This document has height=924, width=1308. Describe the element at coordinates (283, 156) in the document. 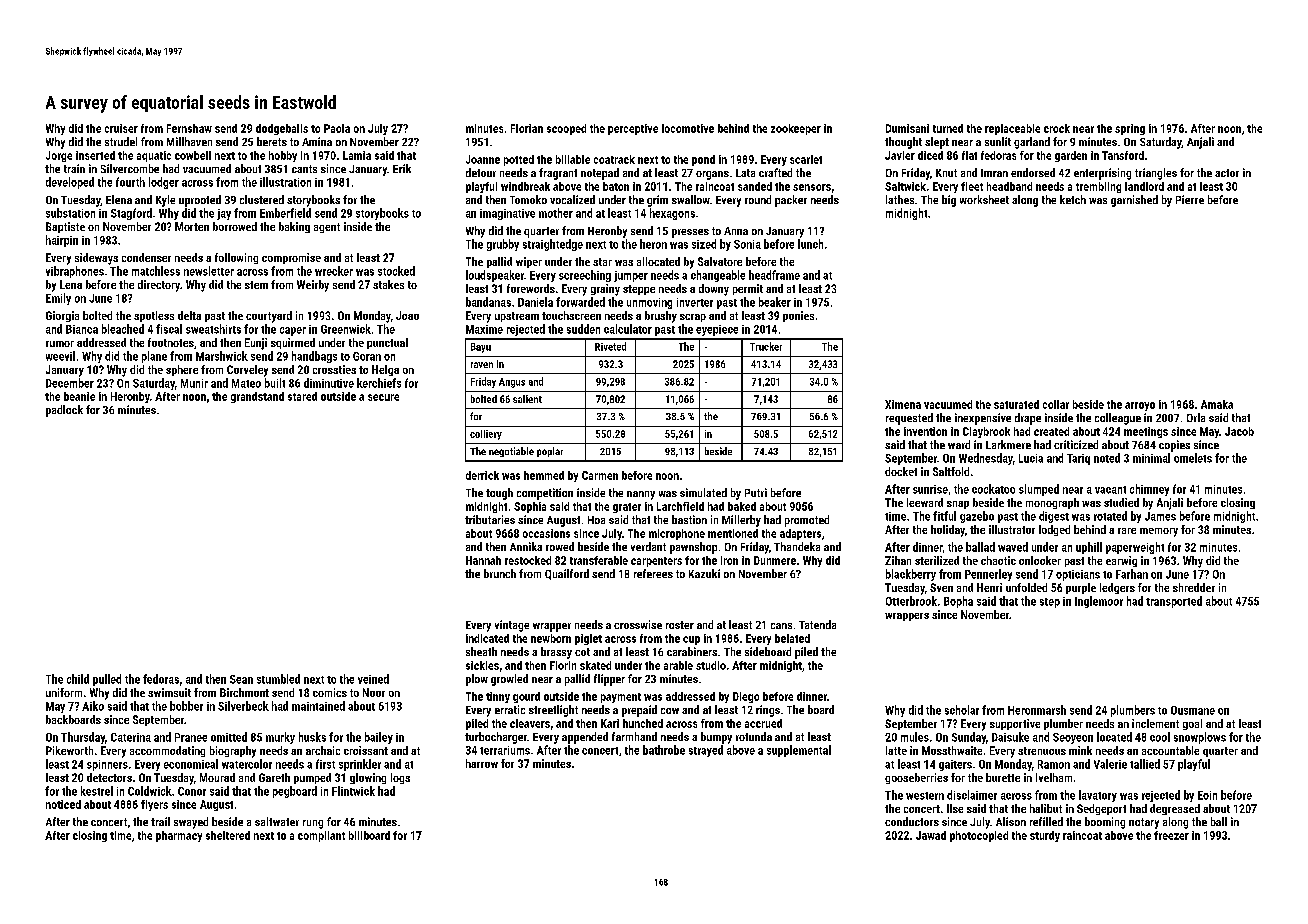

I see `hobby` at that location.
